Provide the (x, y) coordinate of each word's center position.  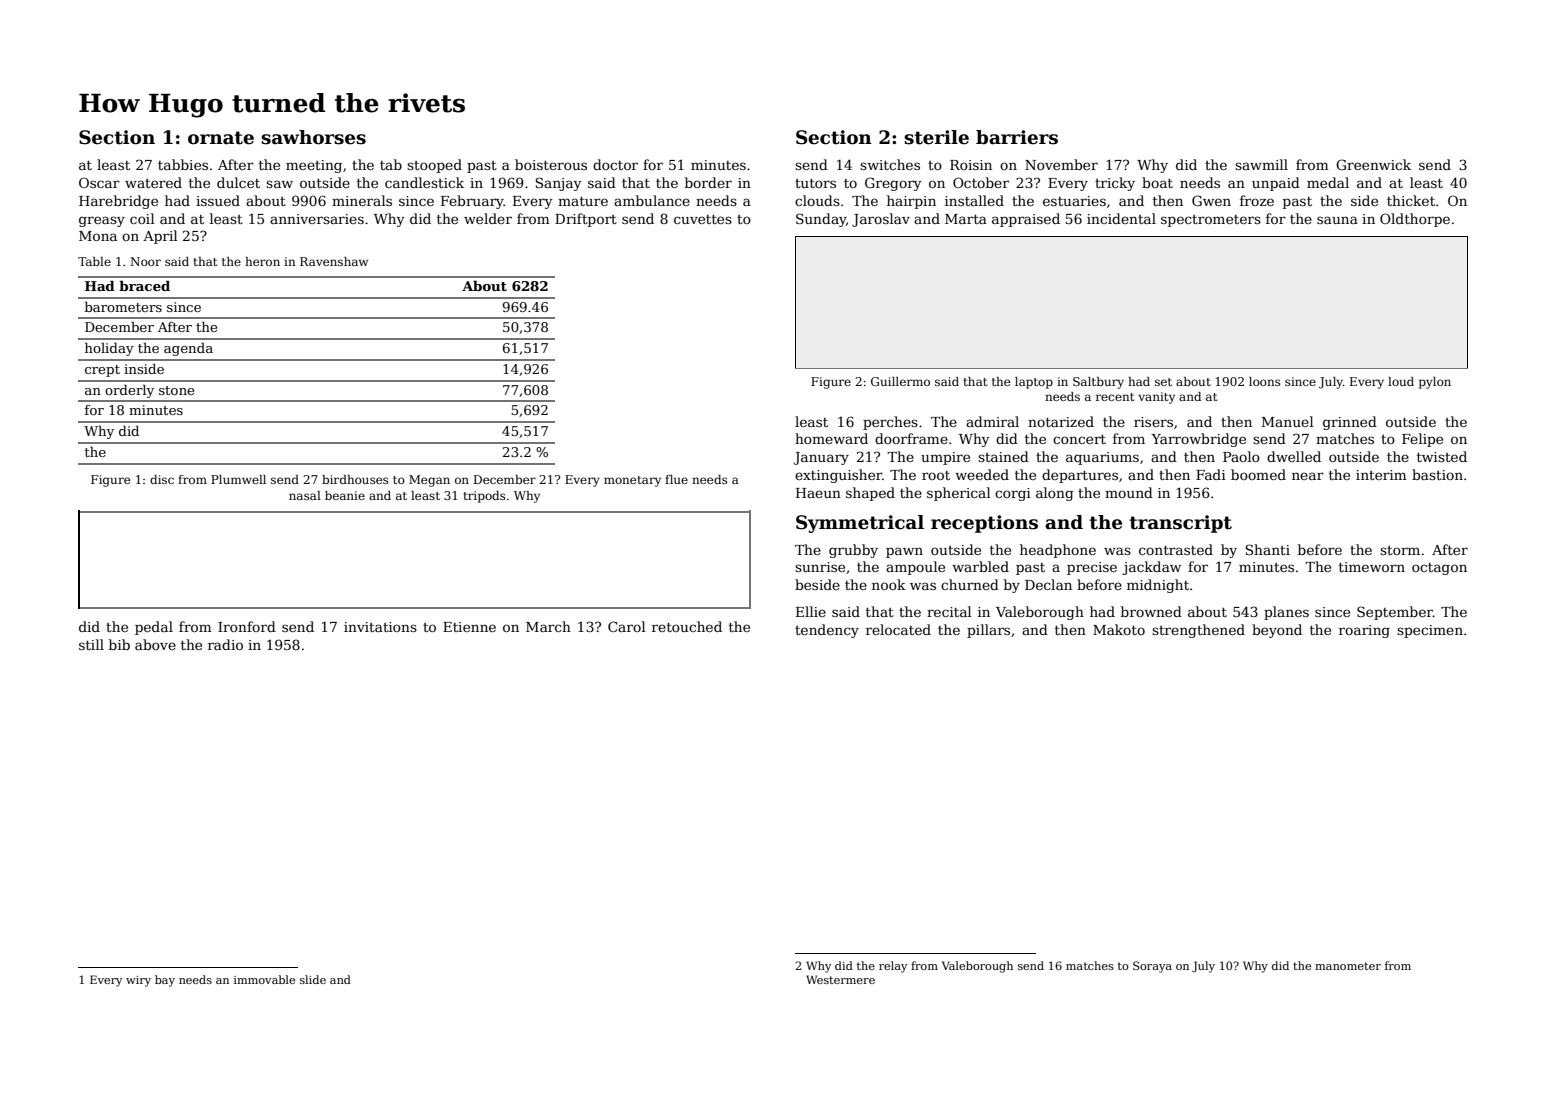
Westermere (840, 979)
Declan (1048, 584)
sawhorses (313, 137)
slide (313, 979)
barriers (1017, 137)
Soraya (1152, 967)
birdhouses (355, 479)
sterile (936, 137)
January (821, 458)
